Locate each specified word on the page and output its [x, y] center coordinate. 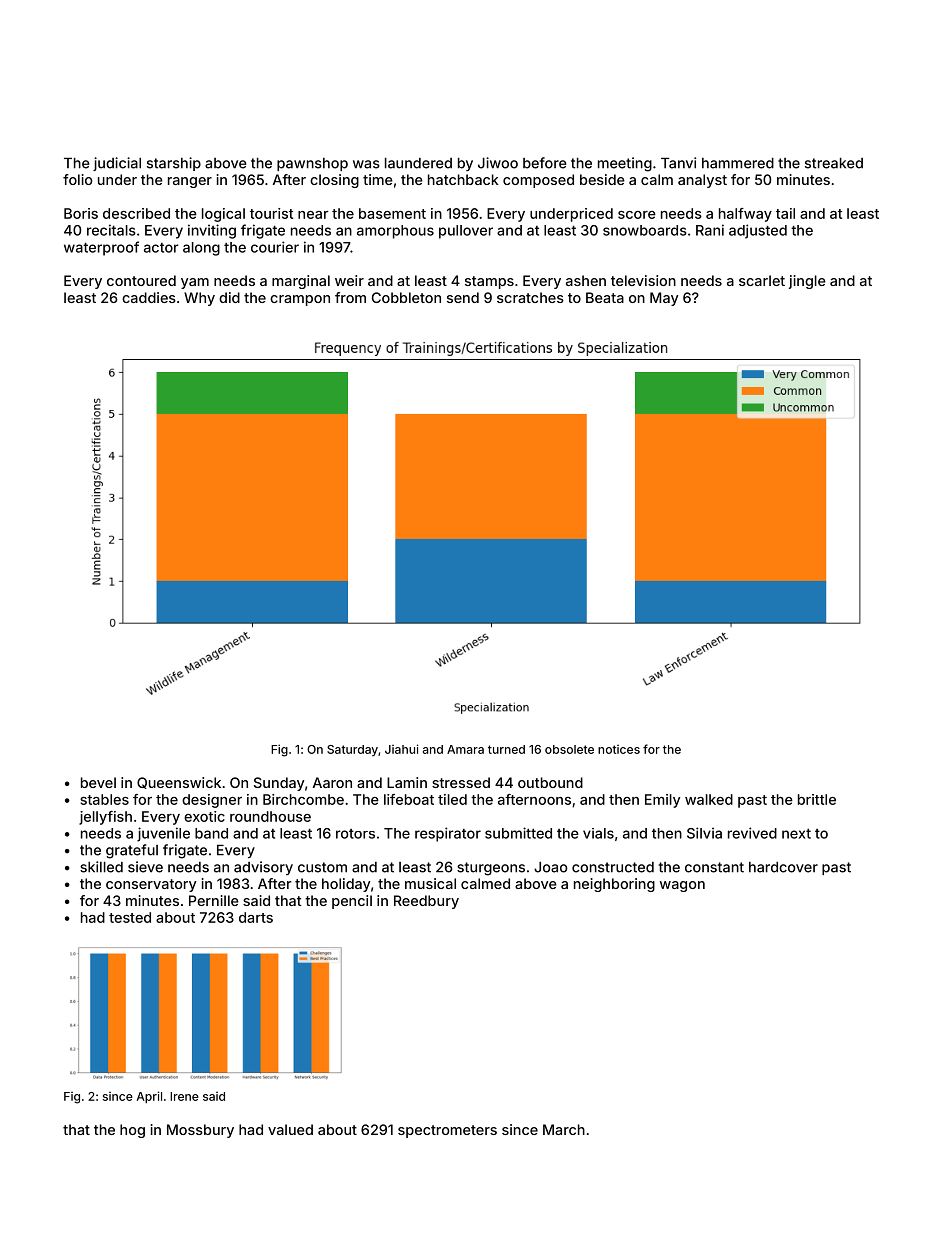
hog [132, 1131]
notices [619, 749]
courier [275, 247]
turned [506, 749]
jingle [807, 282]
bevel [98, 782]
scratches [530, 297]
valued [290, 1129]
